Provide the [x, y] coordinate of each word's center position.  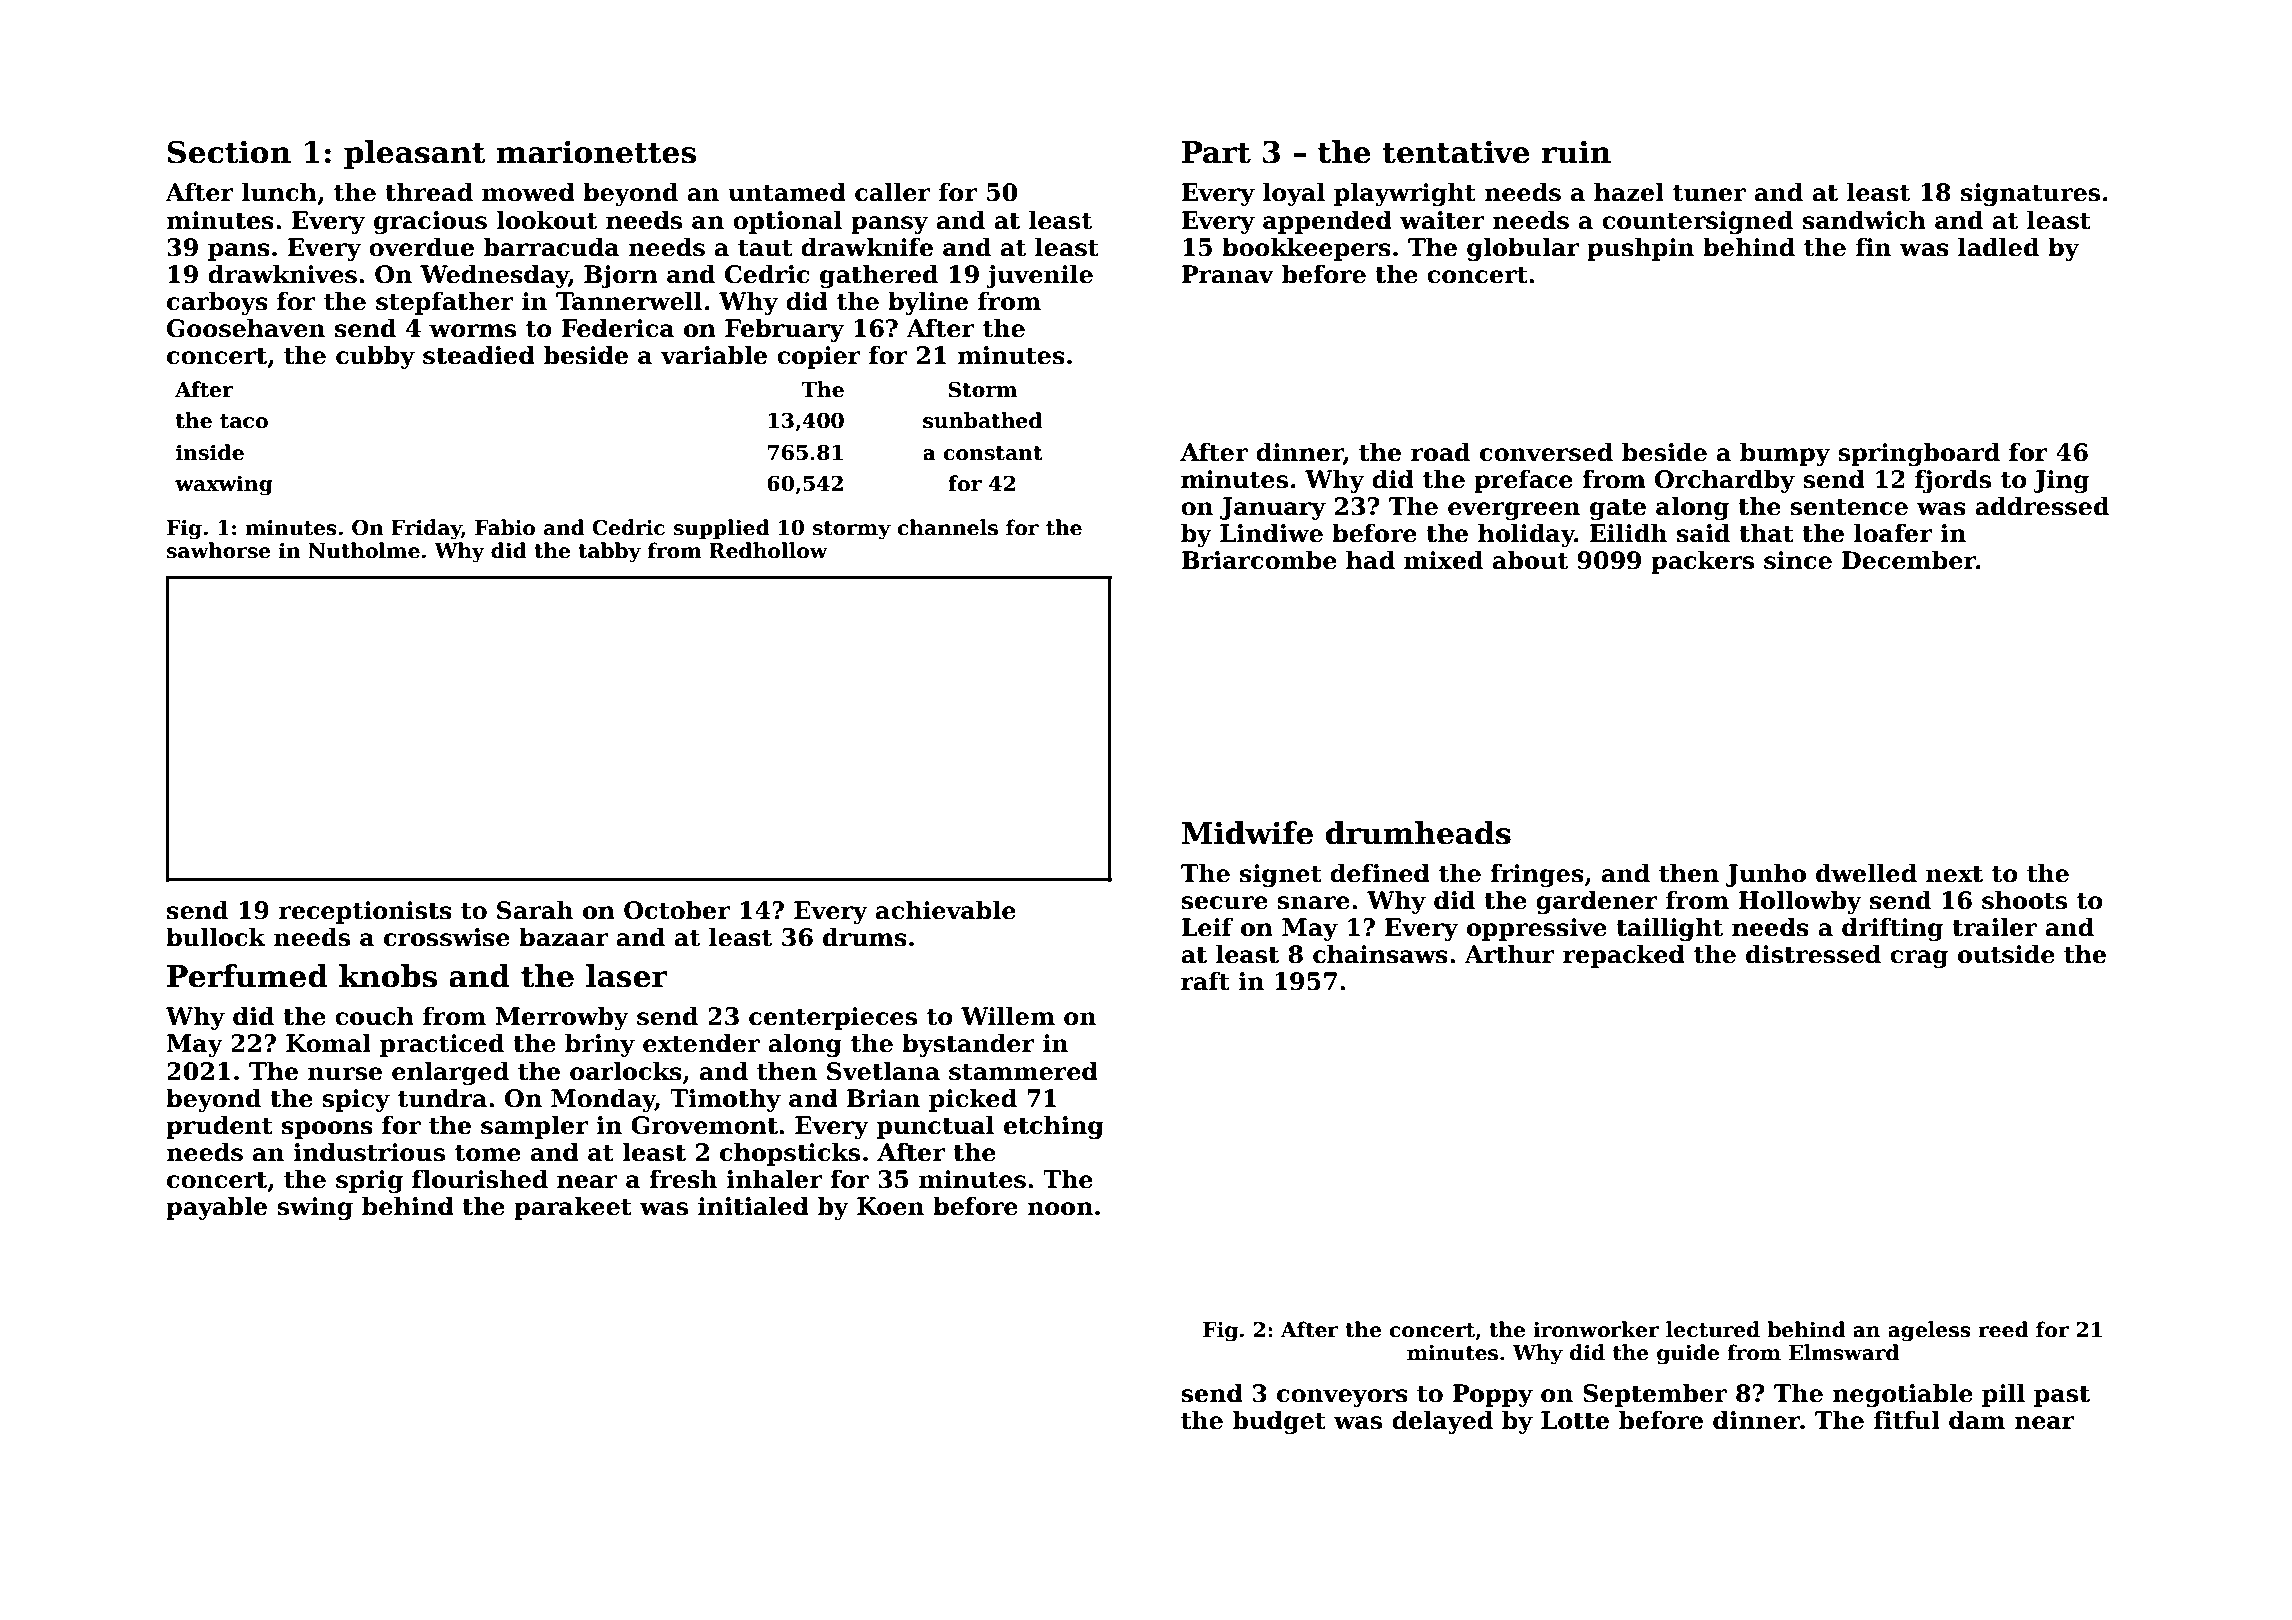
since [1798, 560]
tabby [609, 552]
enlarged [450, 1073]
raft [1205, 981]
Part [1216, 152]
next [1954, 874]
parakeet [573, 1208]
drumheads [1418, 833]
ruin [1576, 152]
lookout [546, 220]
